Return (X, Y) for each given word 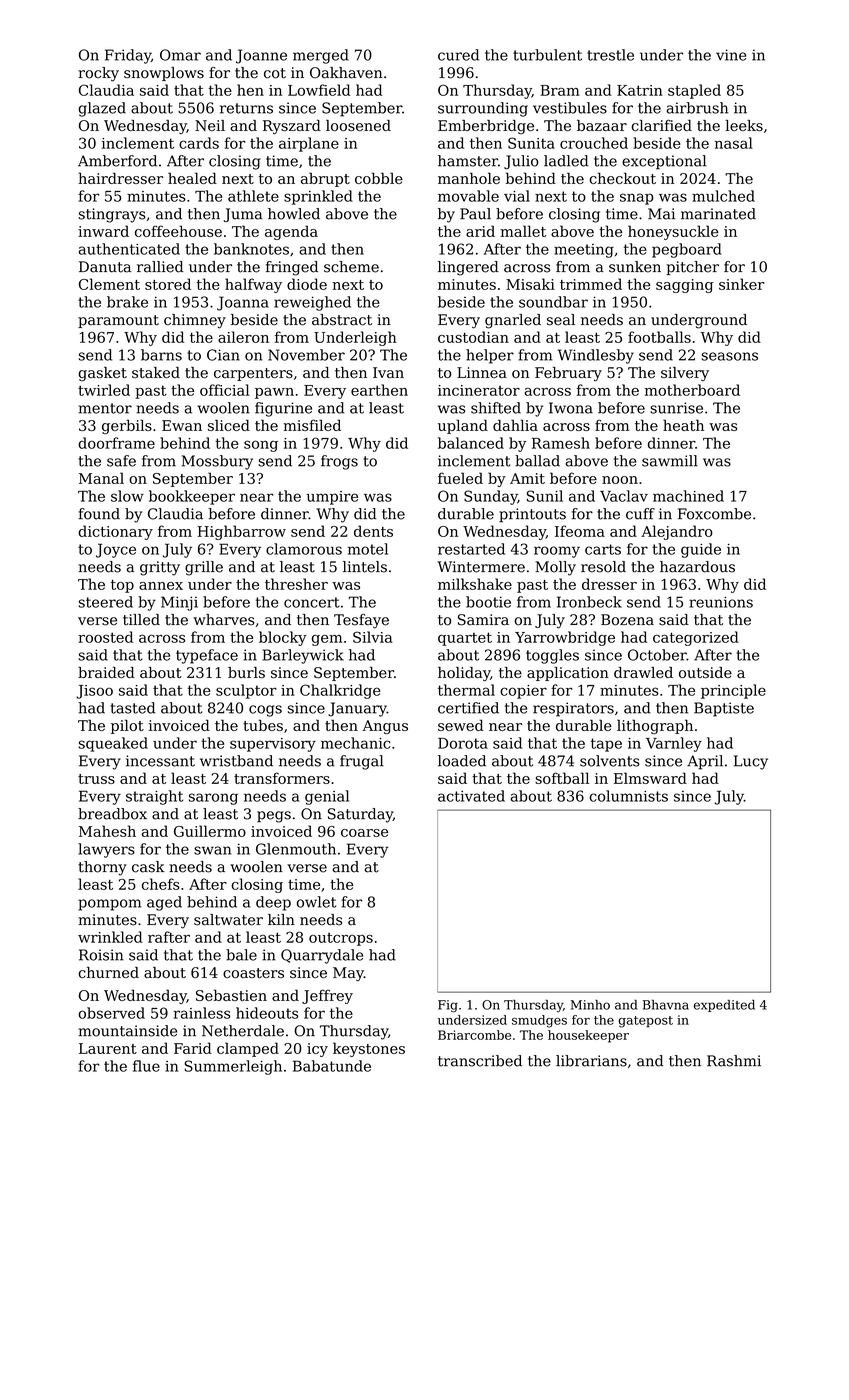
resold (603, 567)
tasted (132, 708)
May (348, 974)
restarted (471, 549)
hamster (468, 161)
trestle (610, 55)
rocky (98, 74)
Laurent (108, 1048)
